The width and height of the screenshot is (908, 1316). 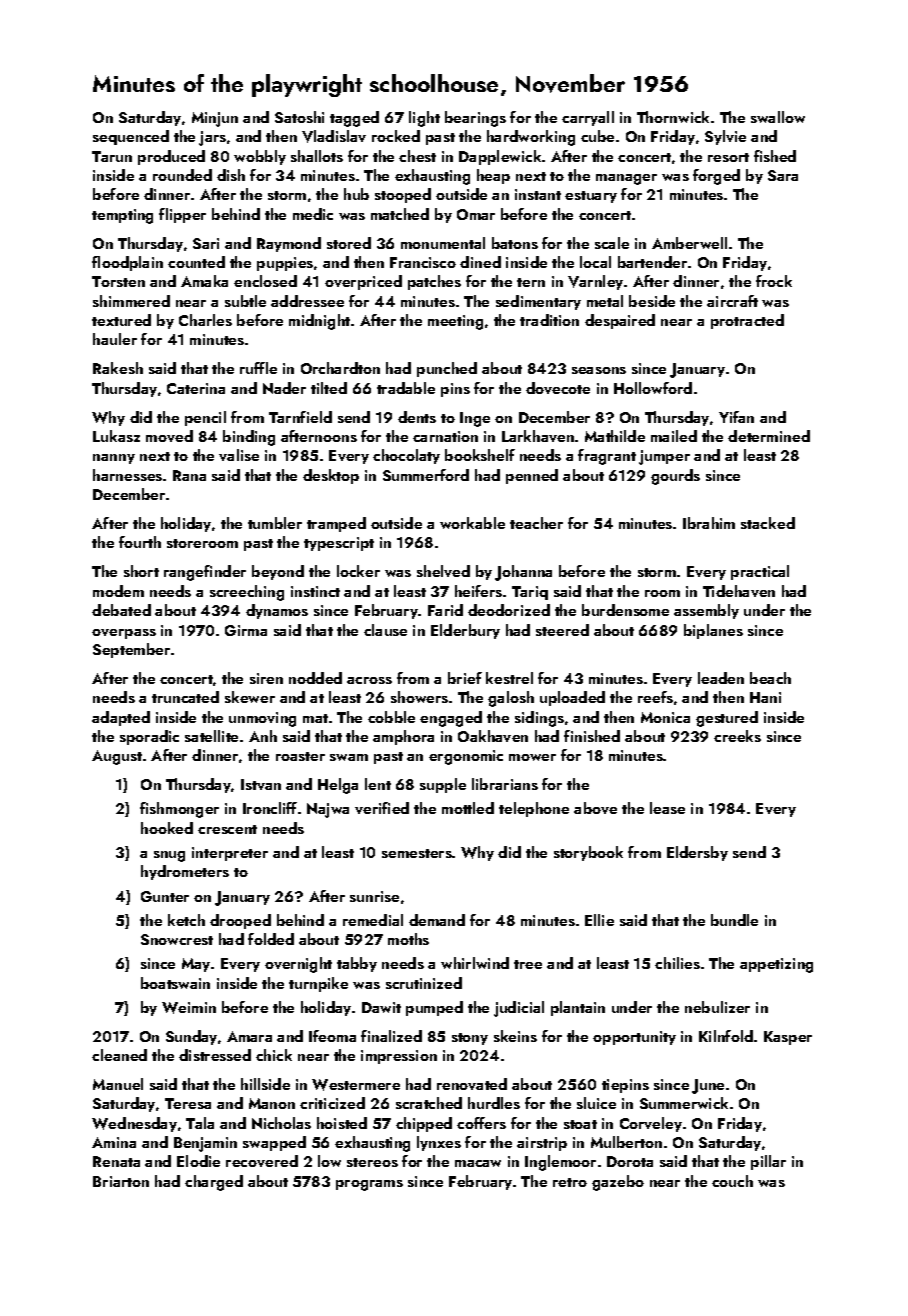 What do you see at coordinates (778, 117) in the screenshot?
I see `swallow` at bounding box center [778, 117].
